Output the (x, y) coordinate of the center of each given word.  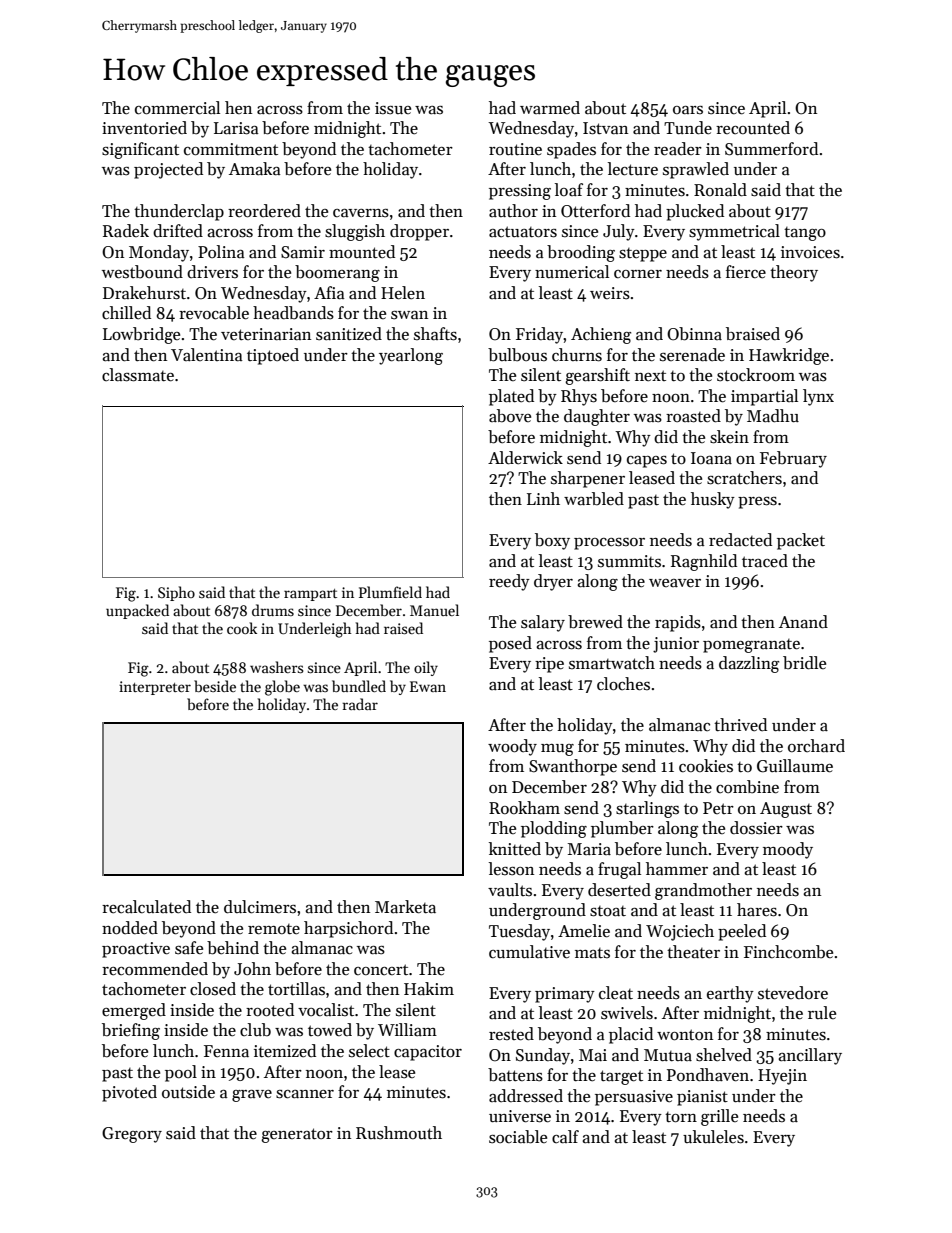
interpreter (155, 688)
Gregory (132, 1135)
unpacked (137, 611)
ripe (549, 665)
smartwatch (612, 663)
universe (520, 1116)
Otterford (595, 211)
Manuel (434, 610)
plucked (695, 212)
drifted (178, 231)
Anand (803, 622)
